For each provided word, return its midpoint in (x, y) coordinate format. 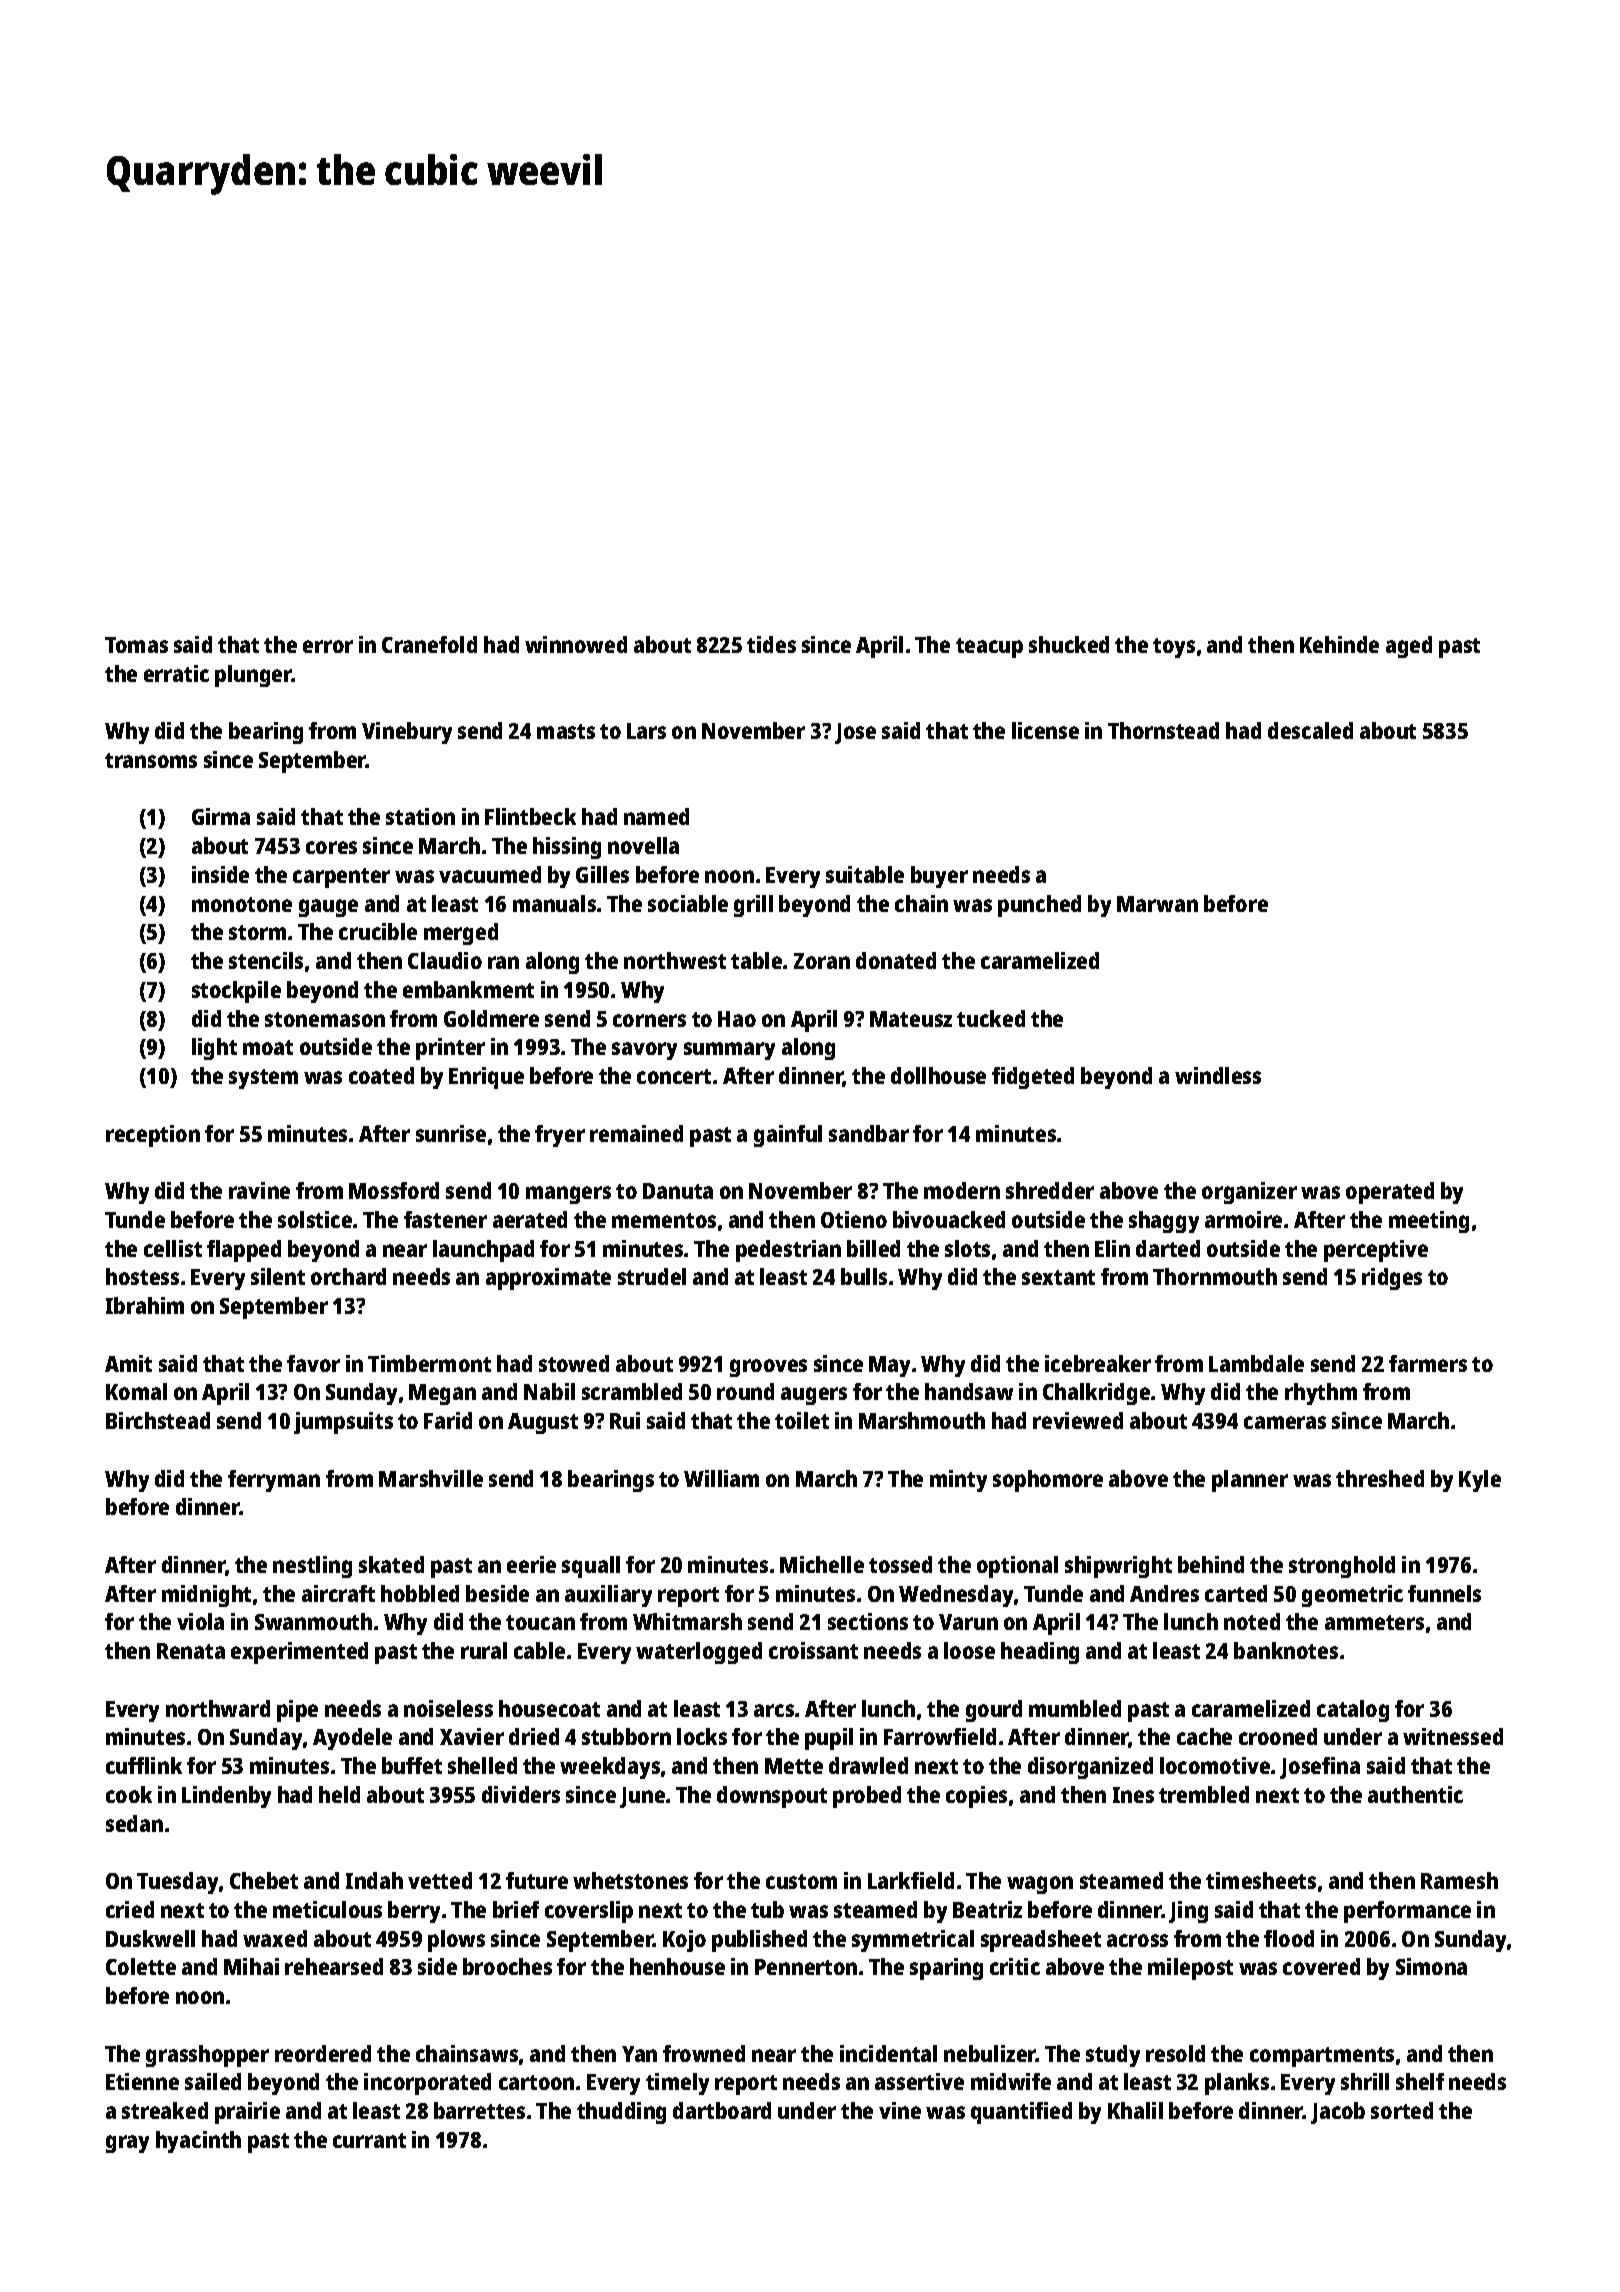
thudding (621, 2113)
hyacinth (198, 2142)
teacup (989, 648)
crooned (1278, 1736)
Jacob (1338, 2113)
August (543, 1423)
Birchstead (158, 1420)
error (328, 646)
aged (1409, 647)
